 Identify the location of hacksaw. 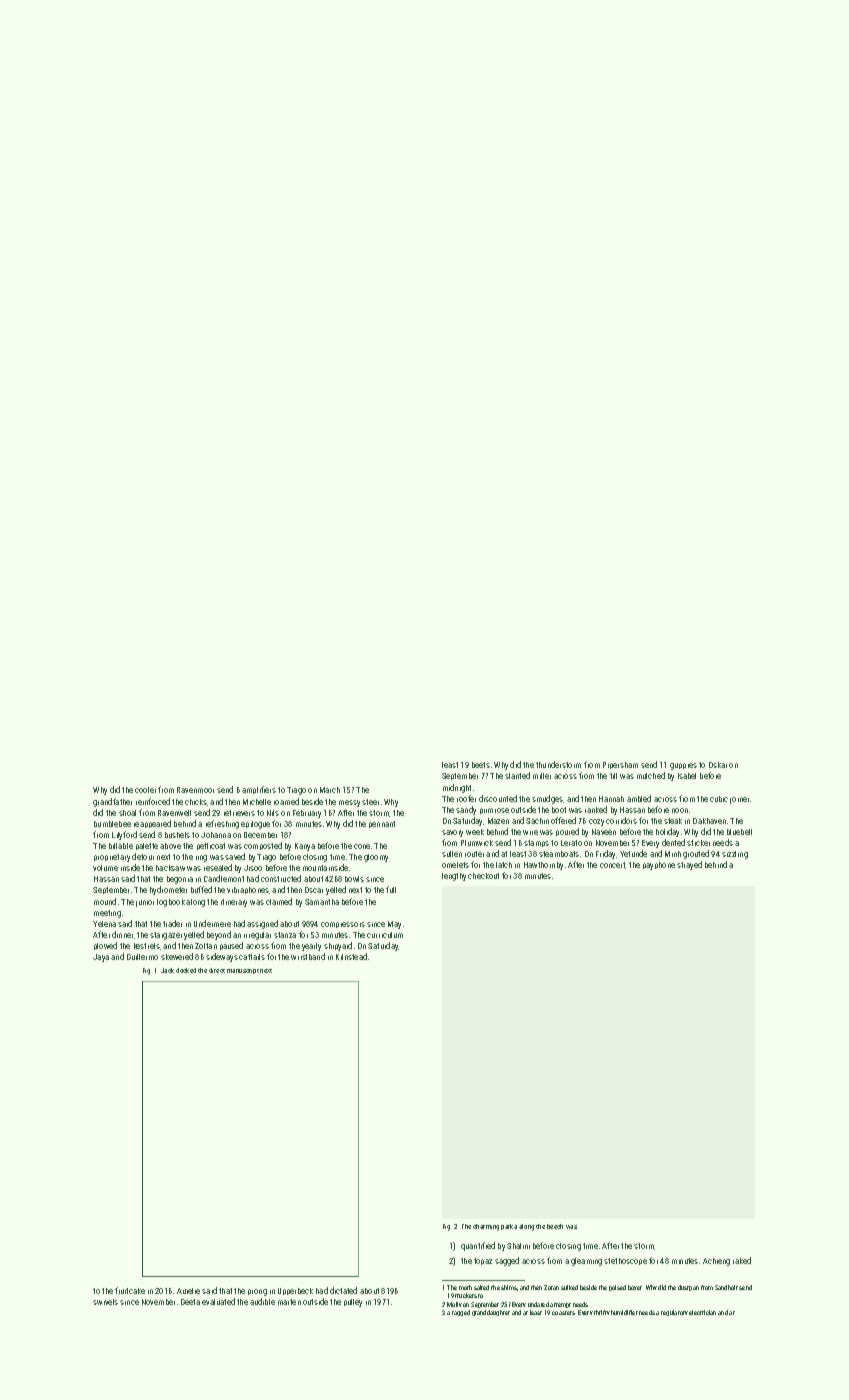
(170, 868).
